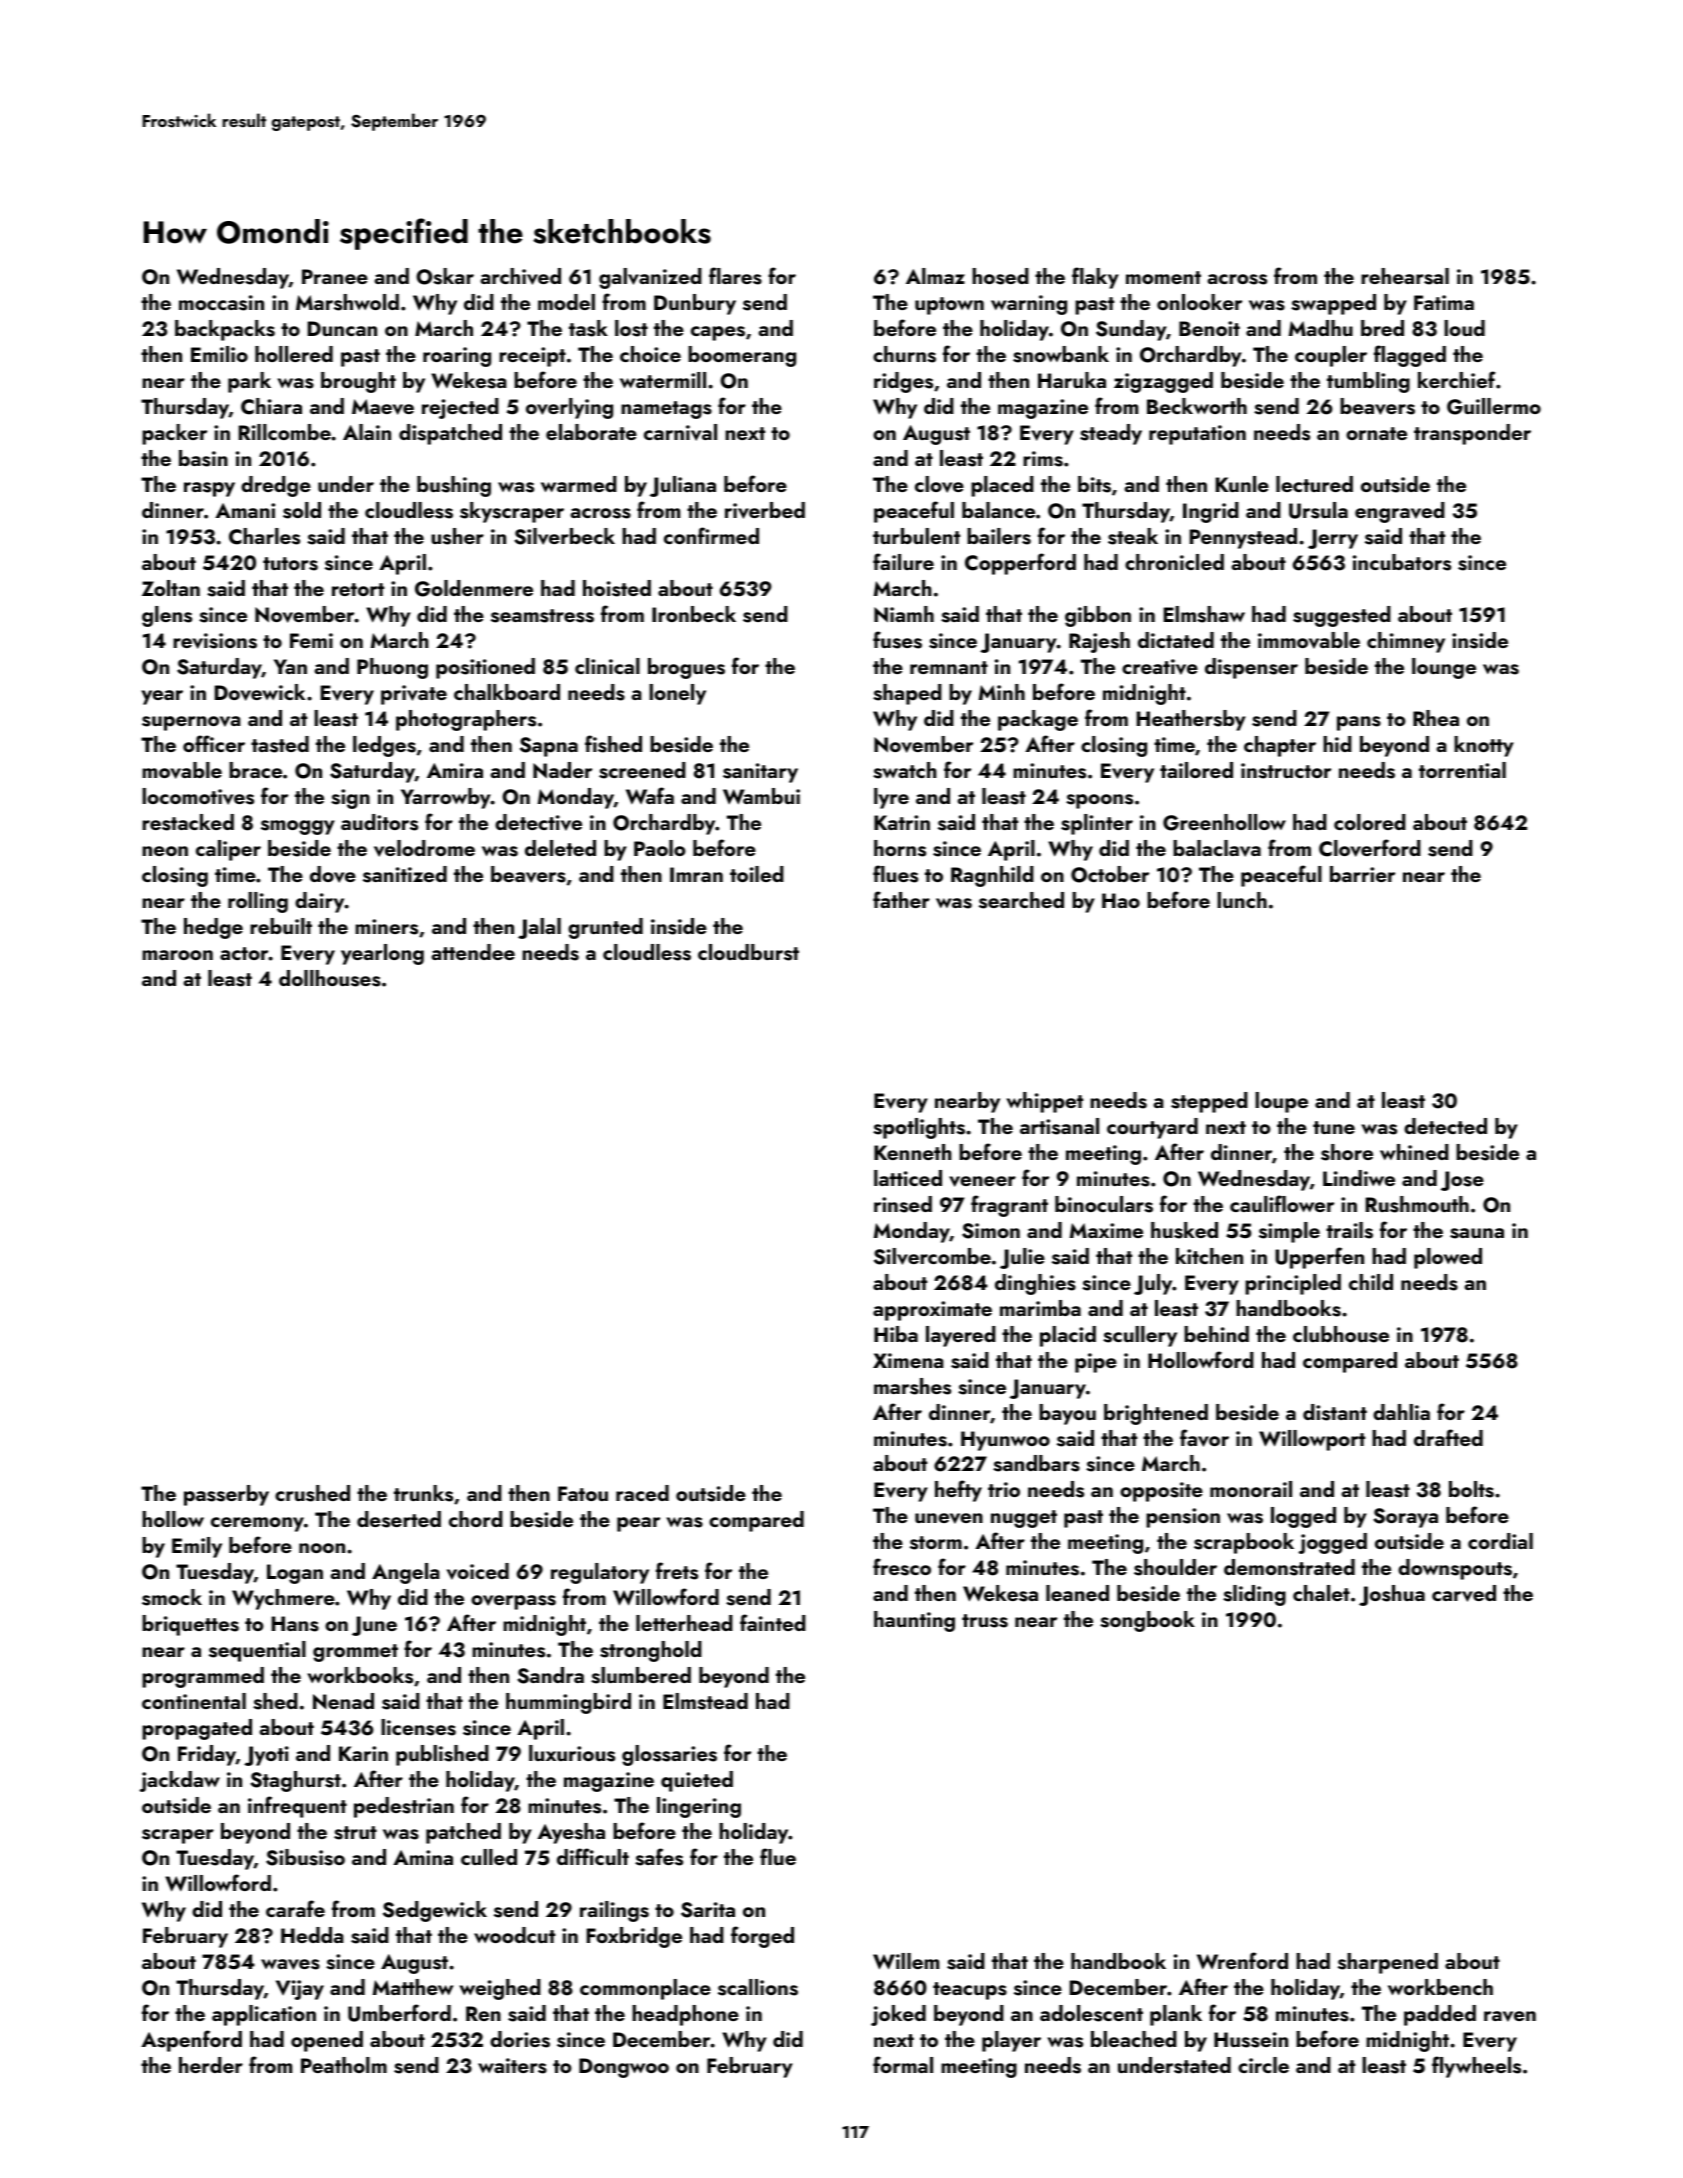 Image resolution: width=1683 pixels, height=2178 pixels. I want to click on Amani, so click(245, 510).
